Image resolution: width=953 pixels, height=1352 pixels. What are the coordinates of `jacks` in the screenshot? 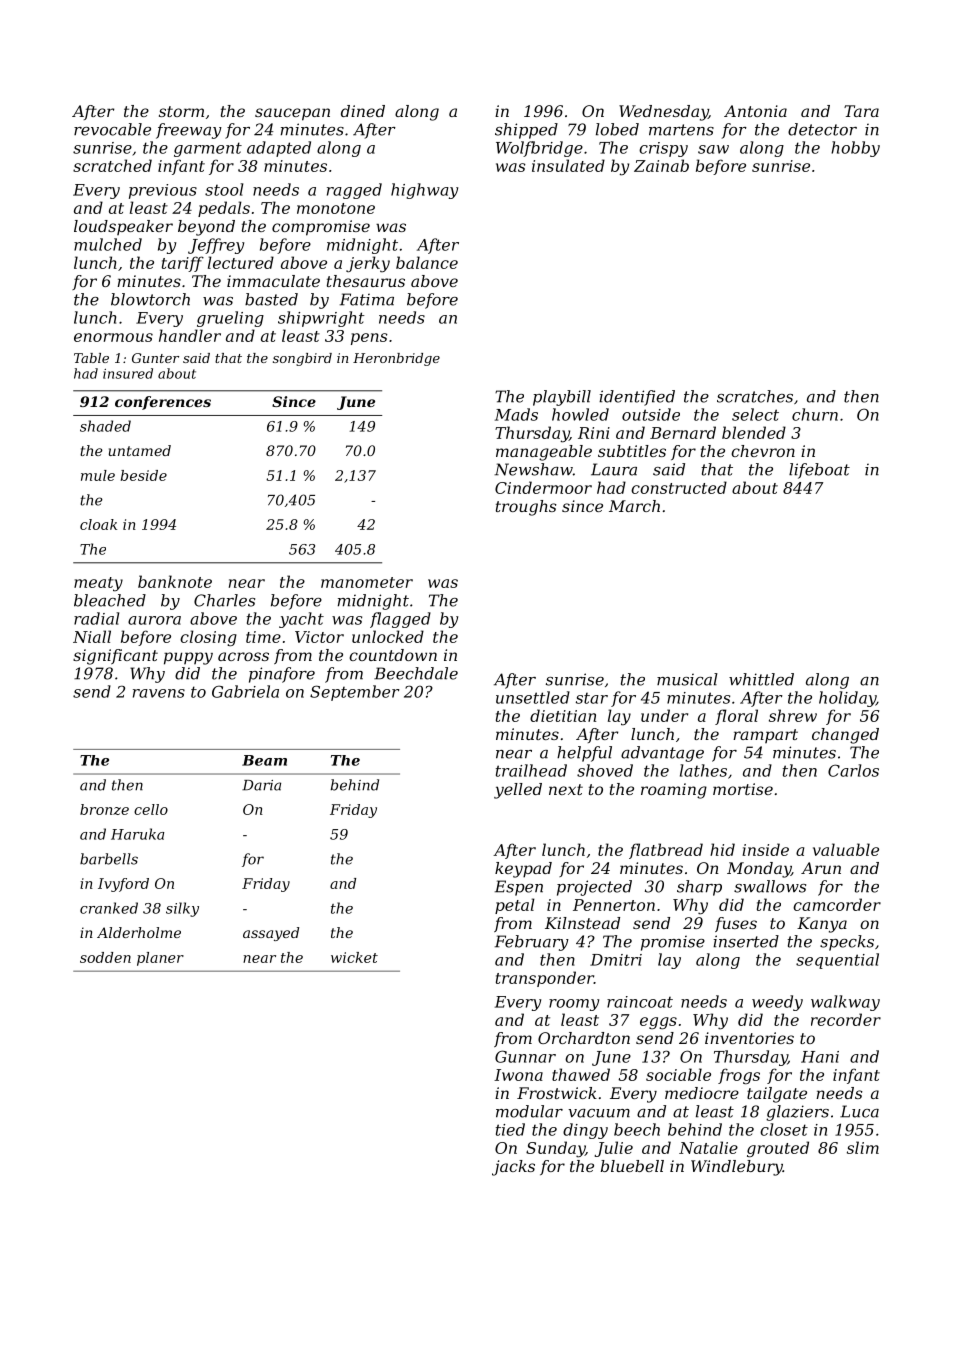 It's located at (513, 1168).
